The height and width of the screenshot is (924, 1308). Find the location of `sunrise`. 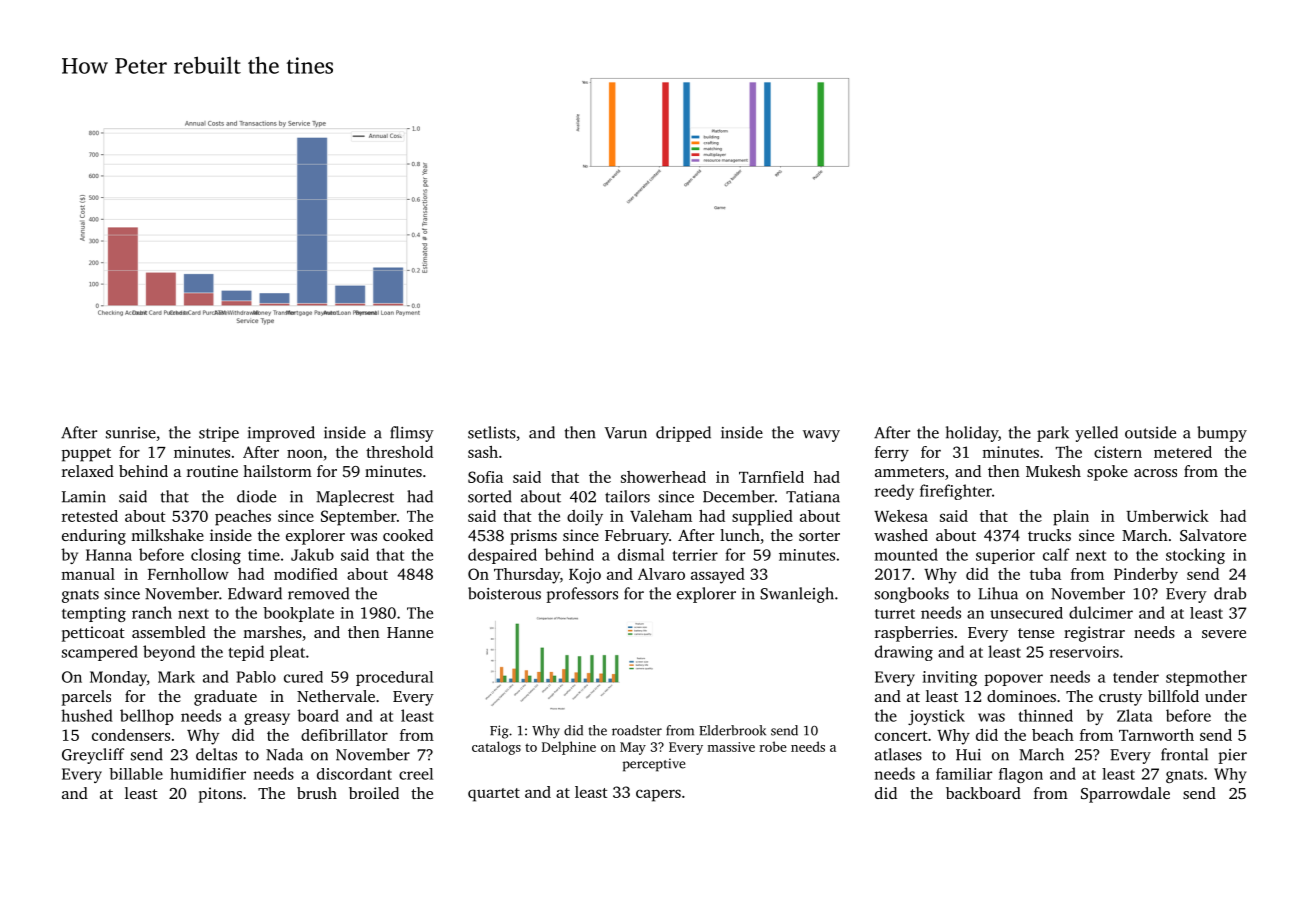

sunrise is located at coordinates (131, 433).
